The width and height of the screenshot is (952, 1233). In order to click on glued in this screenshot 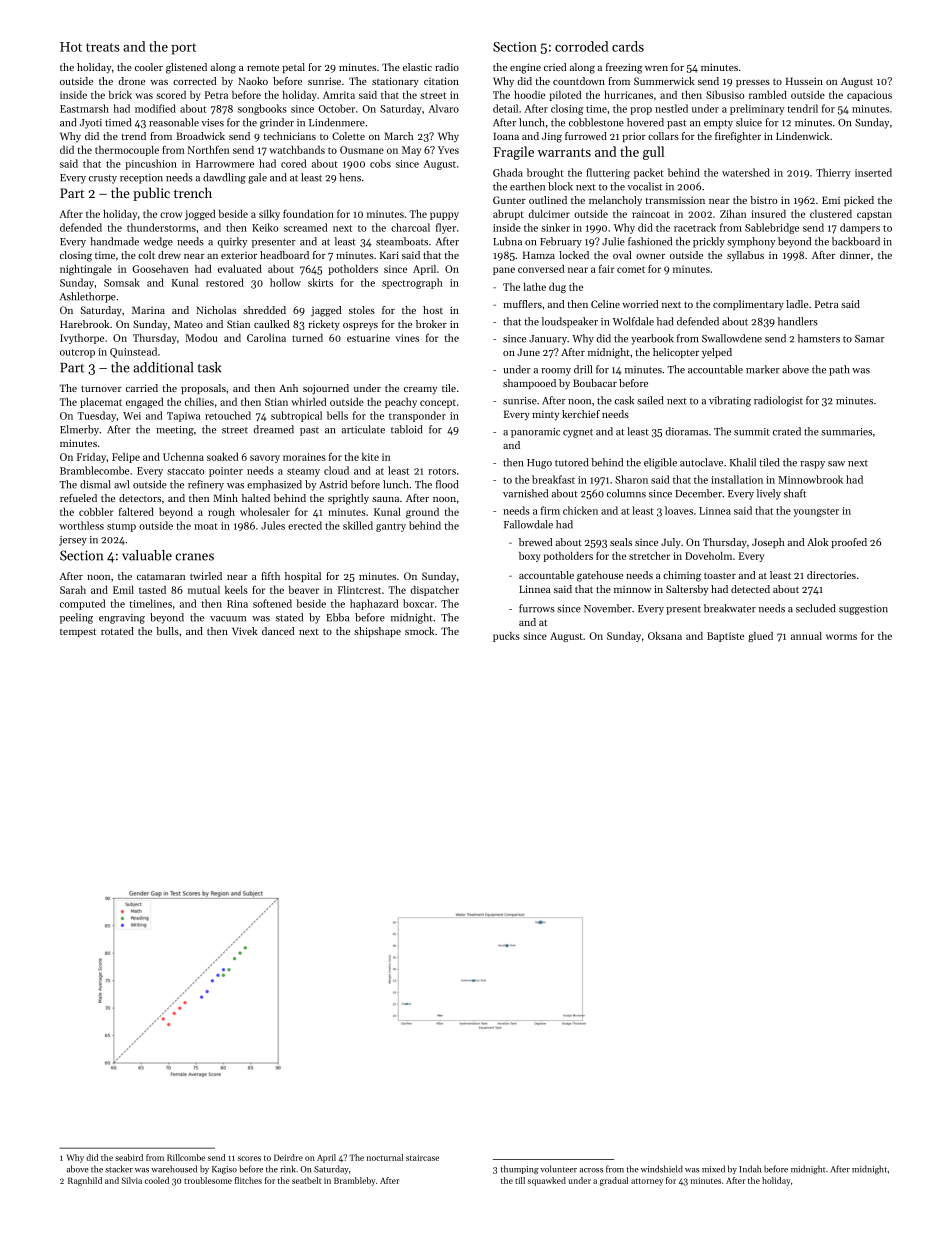, I will do `click(760, 637)`.
